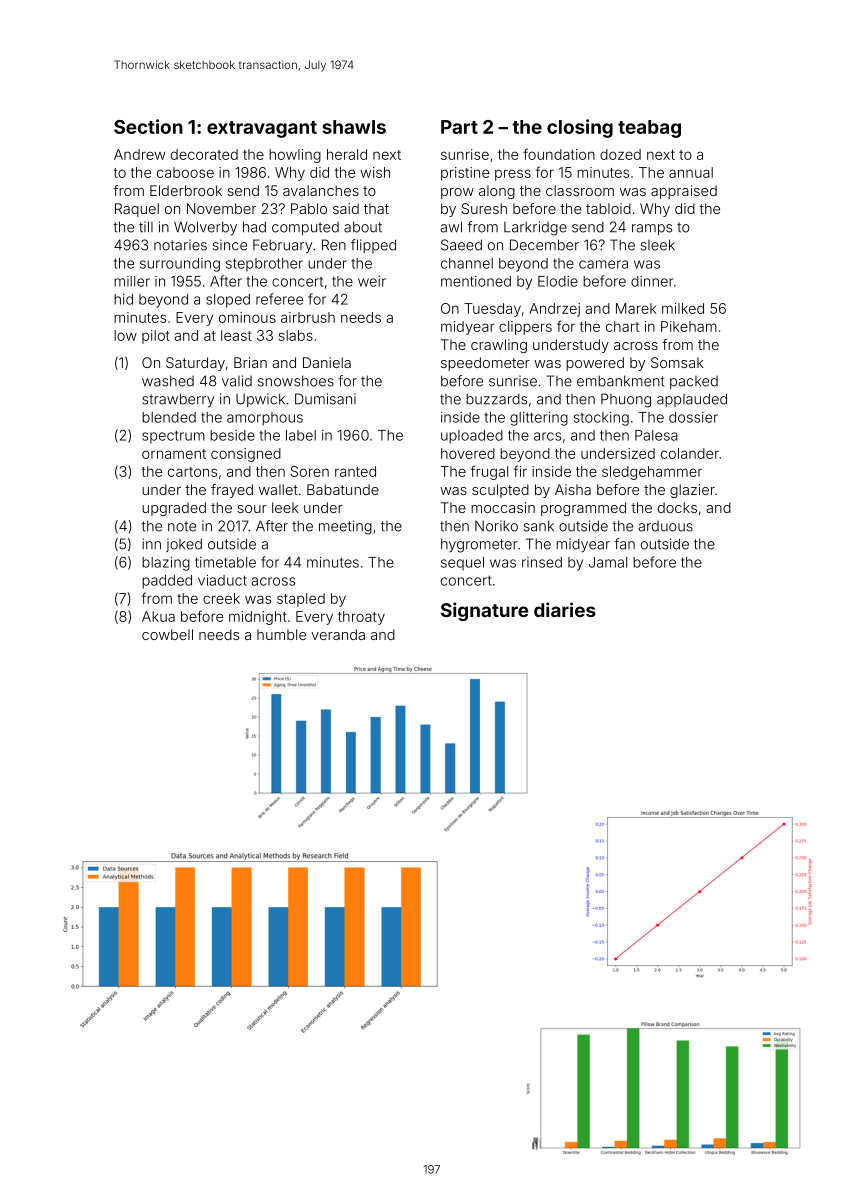 This document has width=846, height=1200. What do you see at coordinates (182, 526) in the document?
I see `note` at bounding box center [182, 526].
